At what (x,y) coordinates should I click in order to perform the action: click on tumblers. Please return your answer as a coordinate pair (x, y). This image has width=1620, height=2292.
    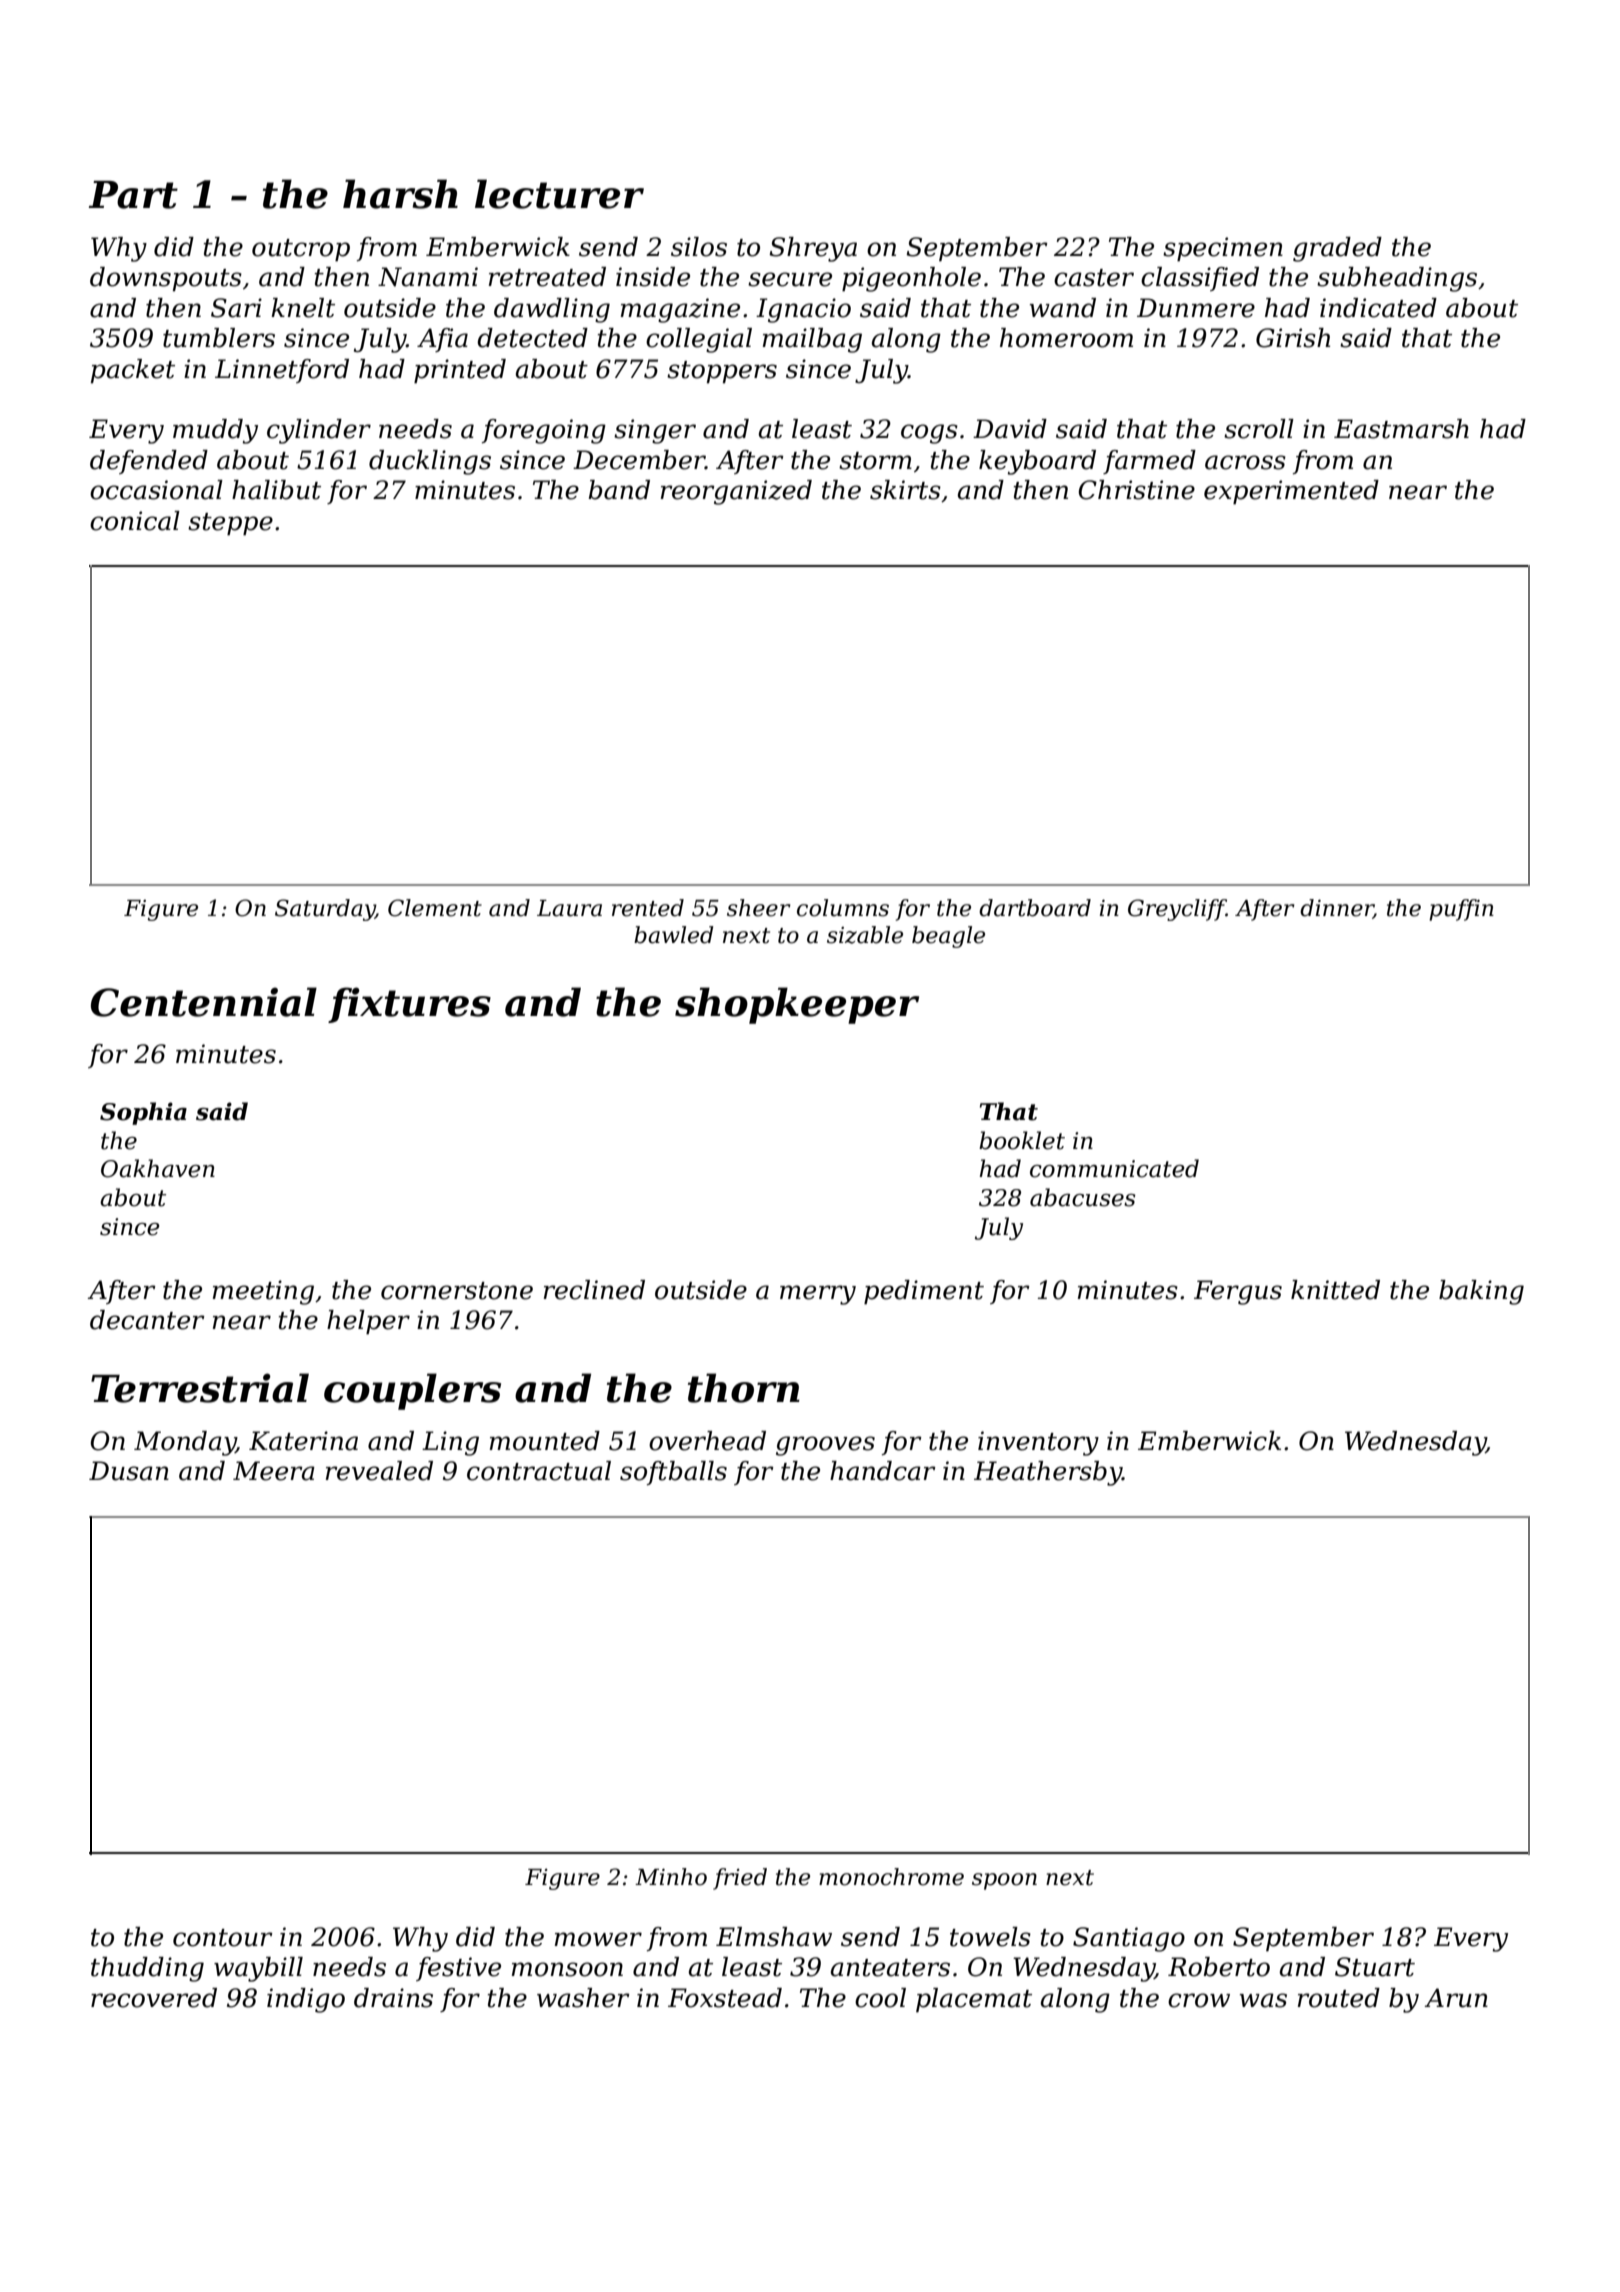
    Looking at the image, I should click on (219, 338).
